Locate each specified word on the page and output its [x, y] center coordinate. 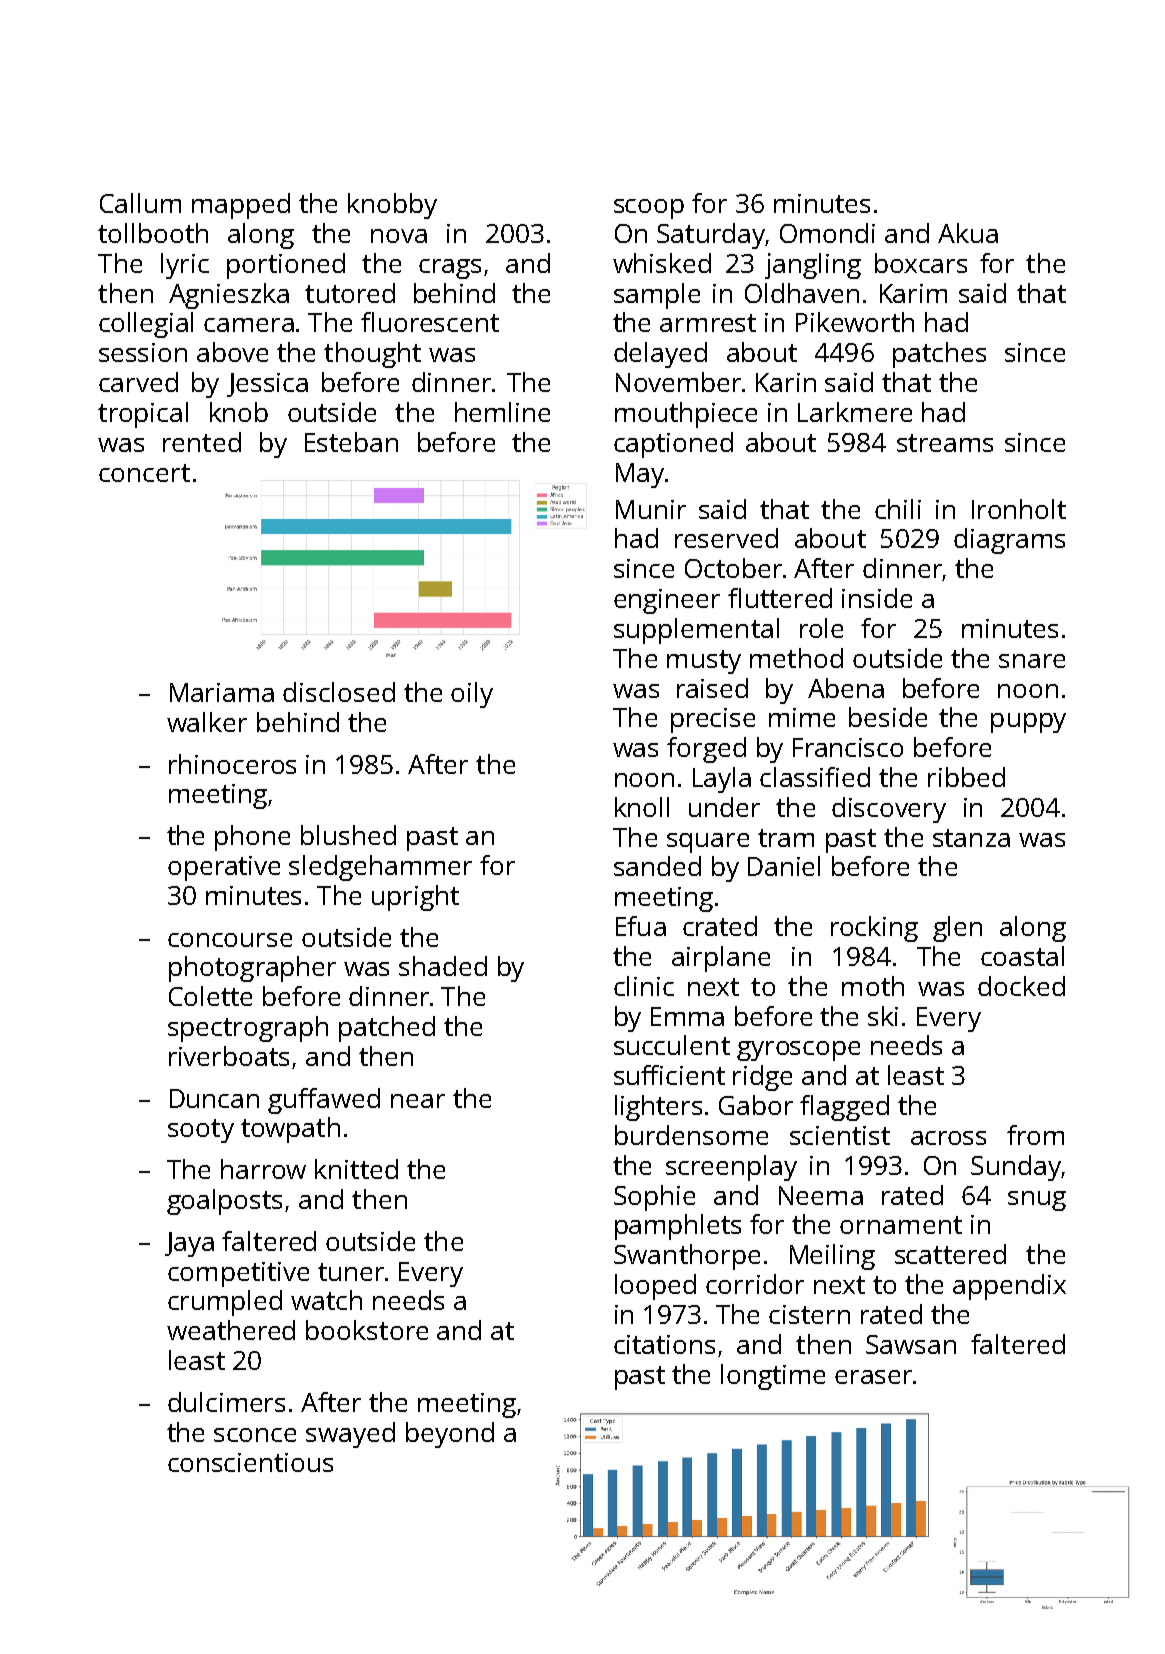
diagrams [1009, 541]
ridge [762, 1078]
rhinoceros [232, 764]
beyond [450, 1435]
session [143, 352]
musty [704, 662]
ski [883, 1016]
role [821, 628]
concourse [230, 940]
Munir [651, 509]
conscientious [250, 1462]
